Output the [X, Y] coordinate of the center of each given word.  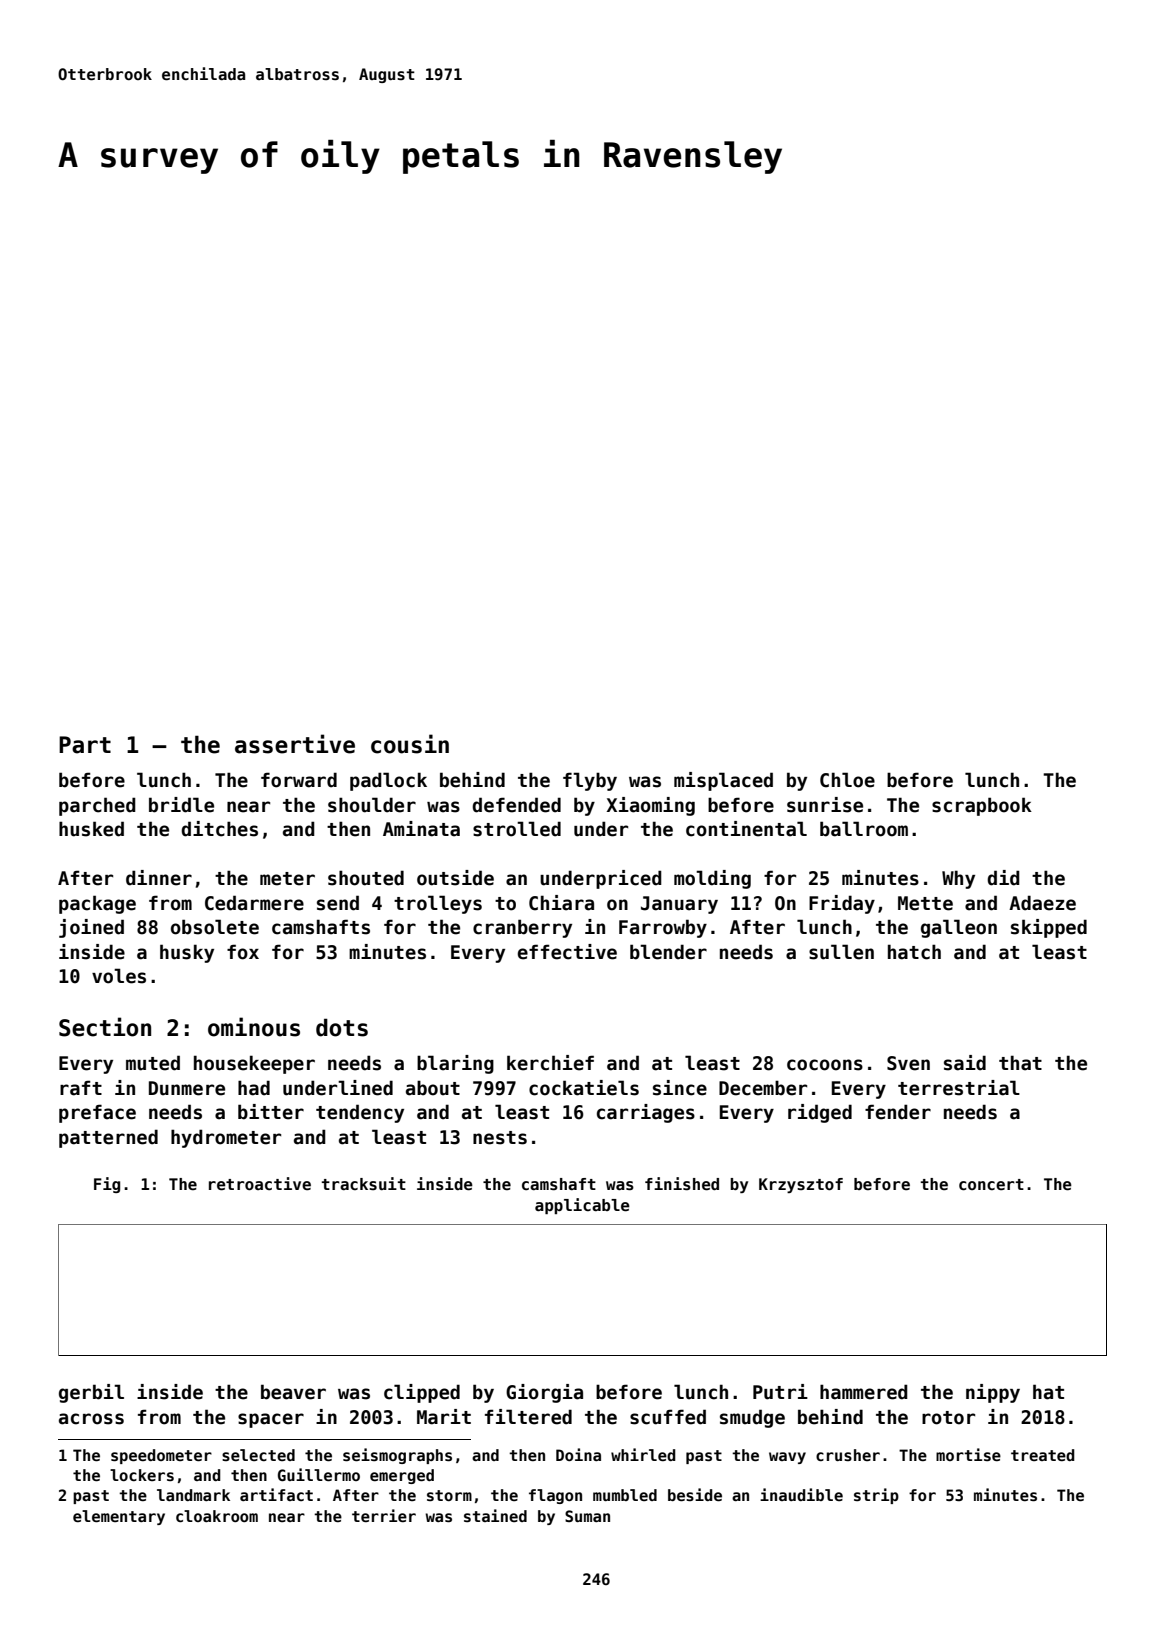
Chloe [847, 780]
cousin [410, 744]
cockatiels [584, 1088]
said [965, 1063]
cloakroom [217, 1516]
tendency [360, 1113]
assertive [295, 744]
